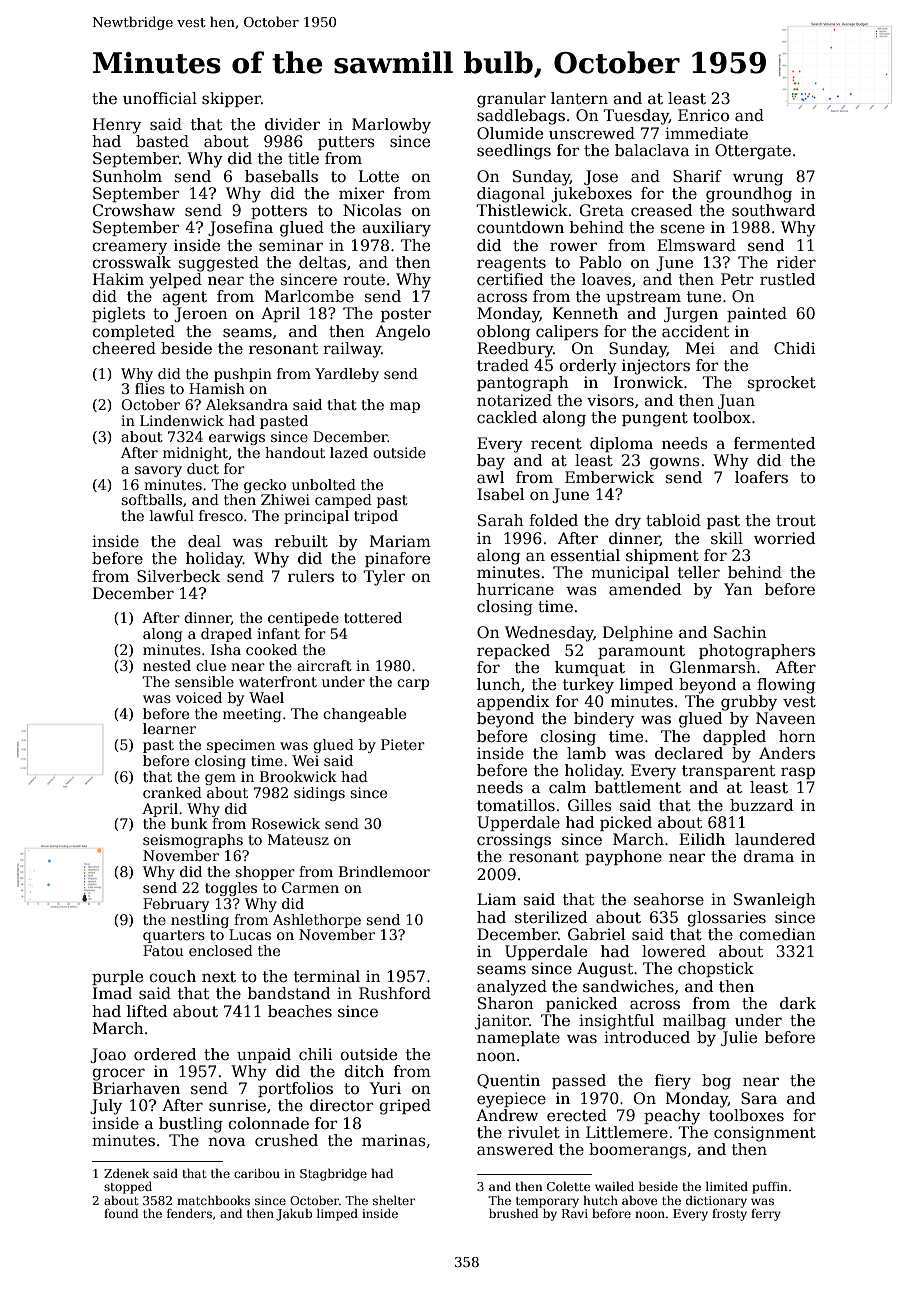  I want to click on Mariam, so click(400, 541).
